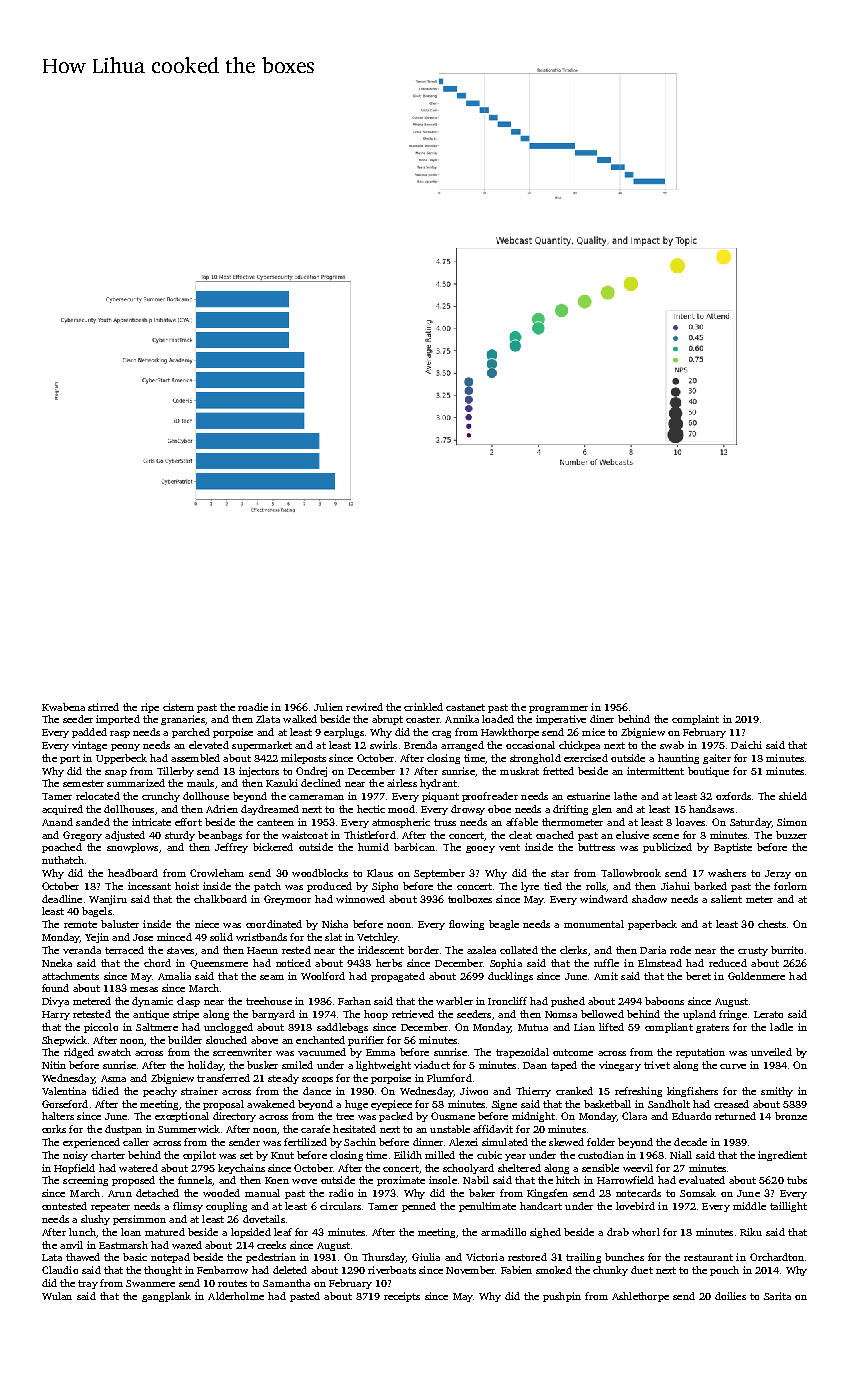  Describe the element at coordinates (566, 1142) in the screenshot. I see `skewed` at that location.
